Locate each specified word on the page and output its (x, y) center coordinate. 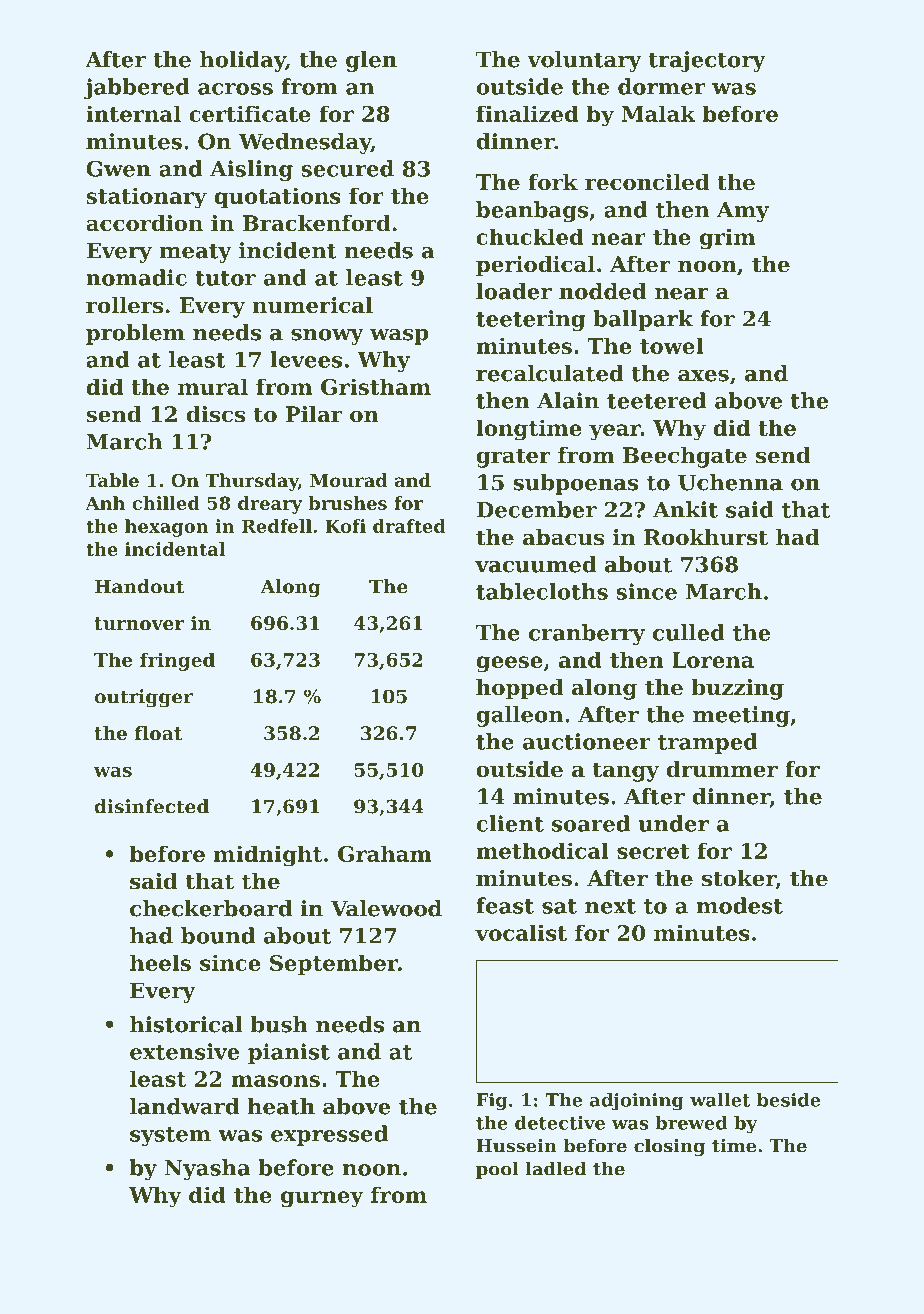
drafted (409, 526)
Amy (743, 212)
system (170, 1136)
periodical (535, 266)
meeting (741, 716)
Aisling (251, 170)
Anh (105, 503)
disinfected (152, 806)
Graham (385, 853)
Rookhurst (706, 537)
